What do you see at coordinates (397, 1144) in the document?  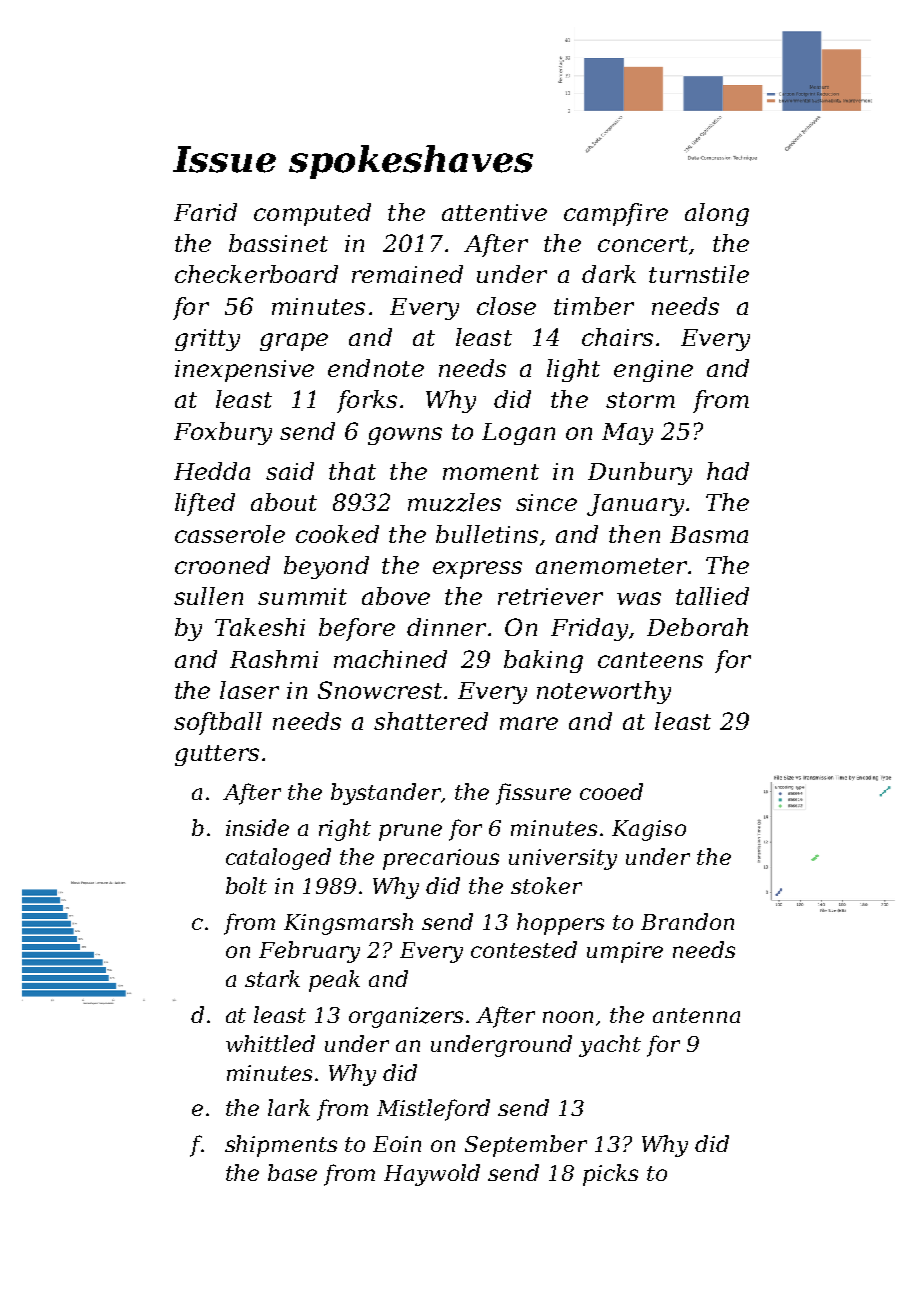 I see `Eoin` at bounding box center [397, 1144].
